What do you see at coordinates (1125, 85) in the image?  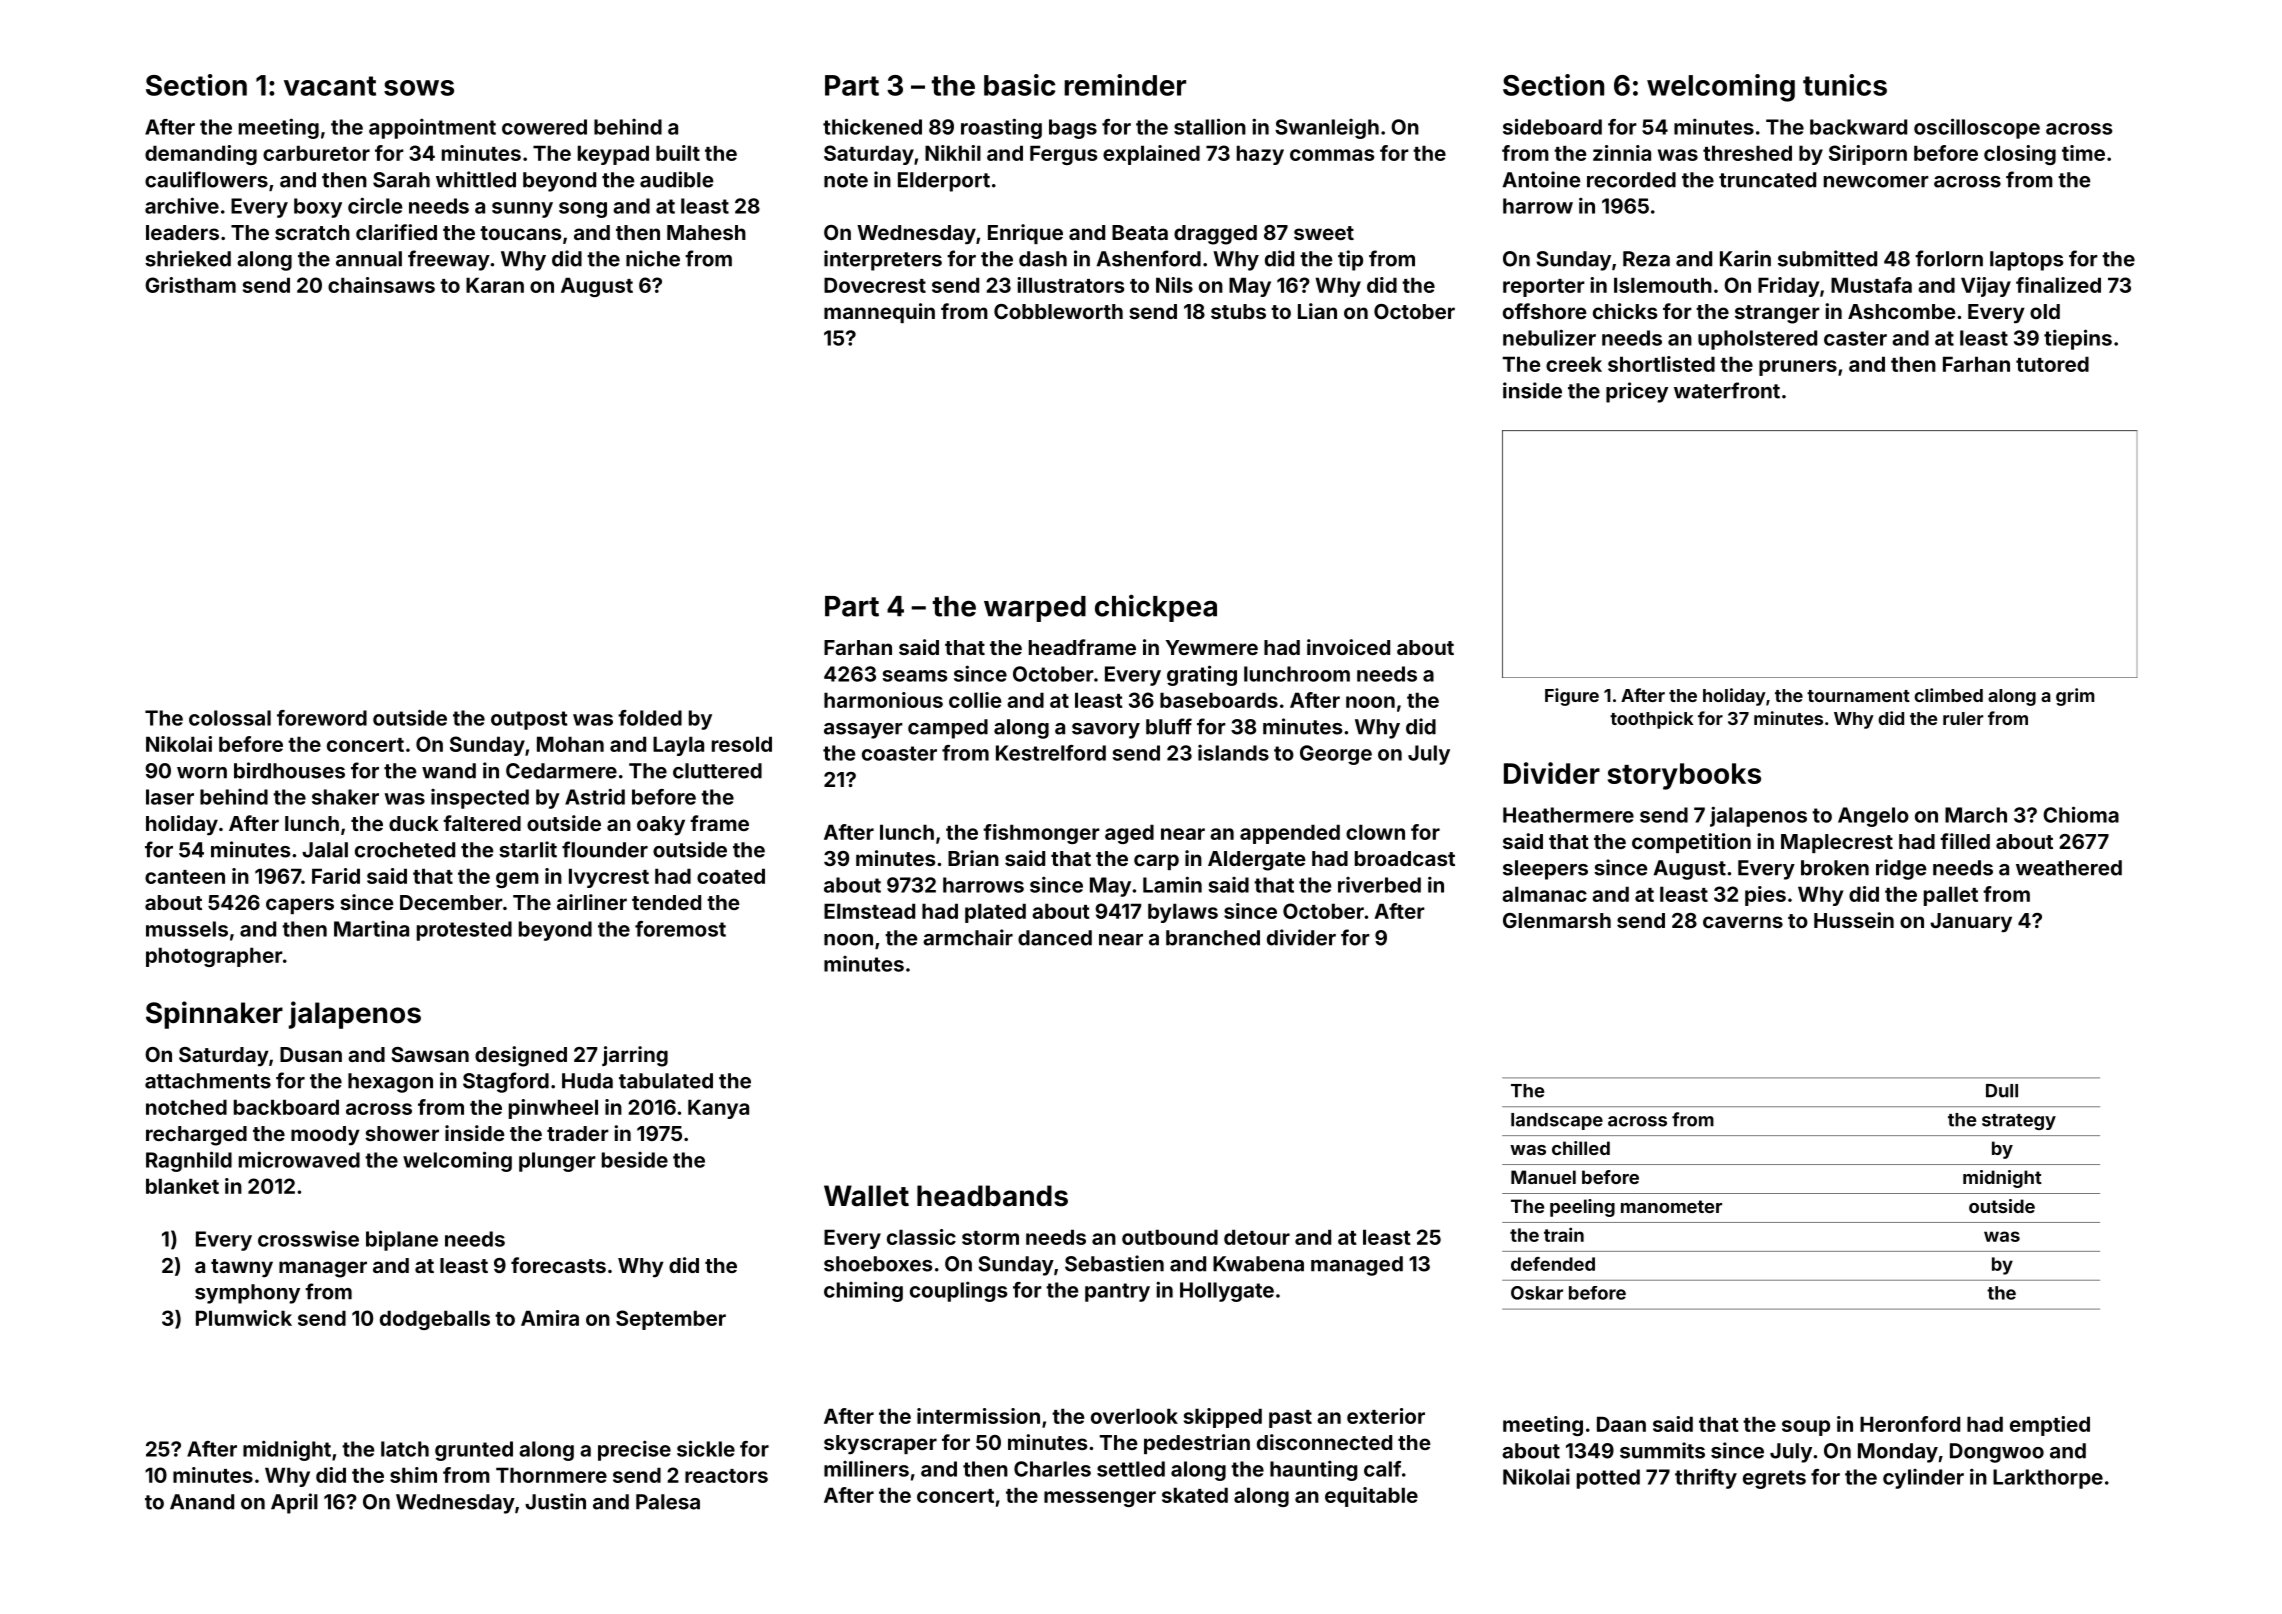 I see `reminder` at bounding box center [1125, 85].
